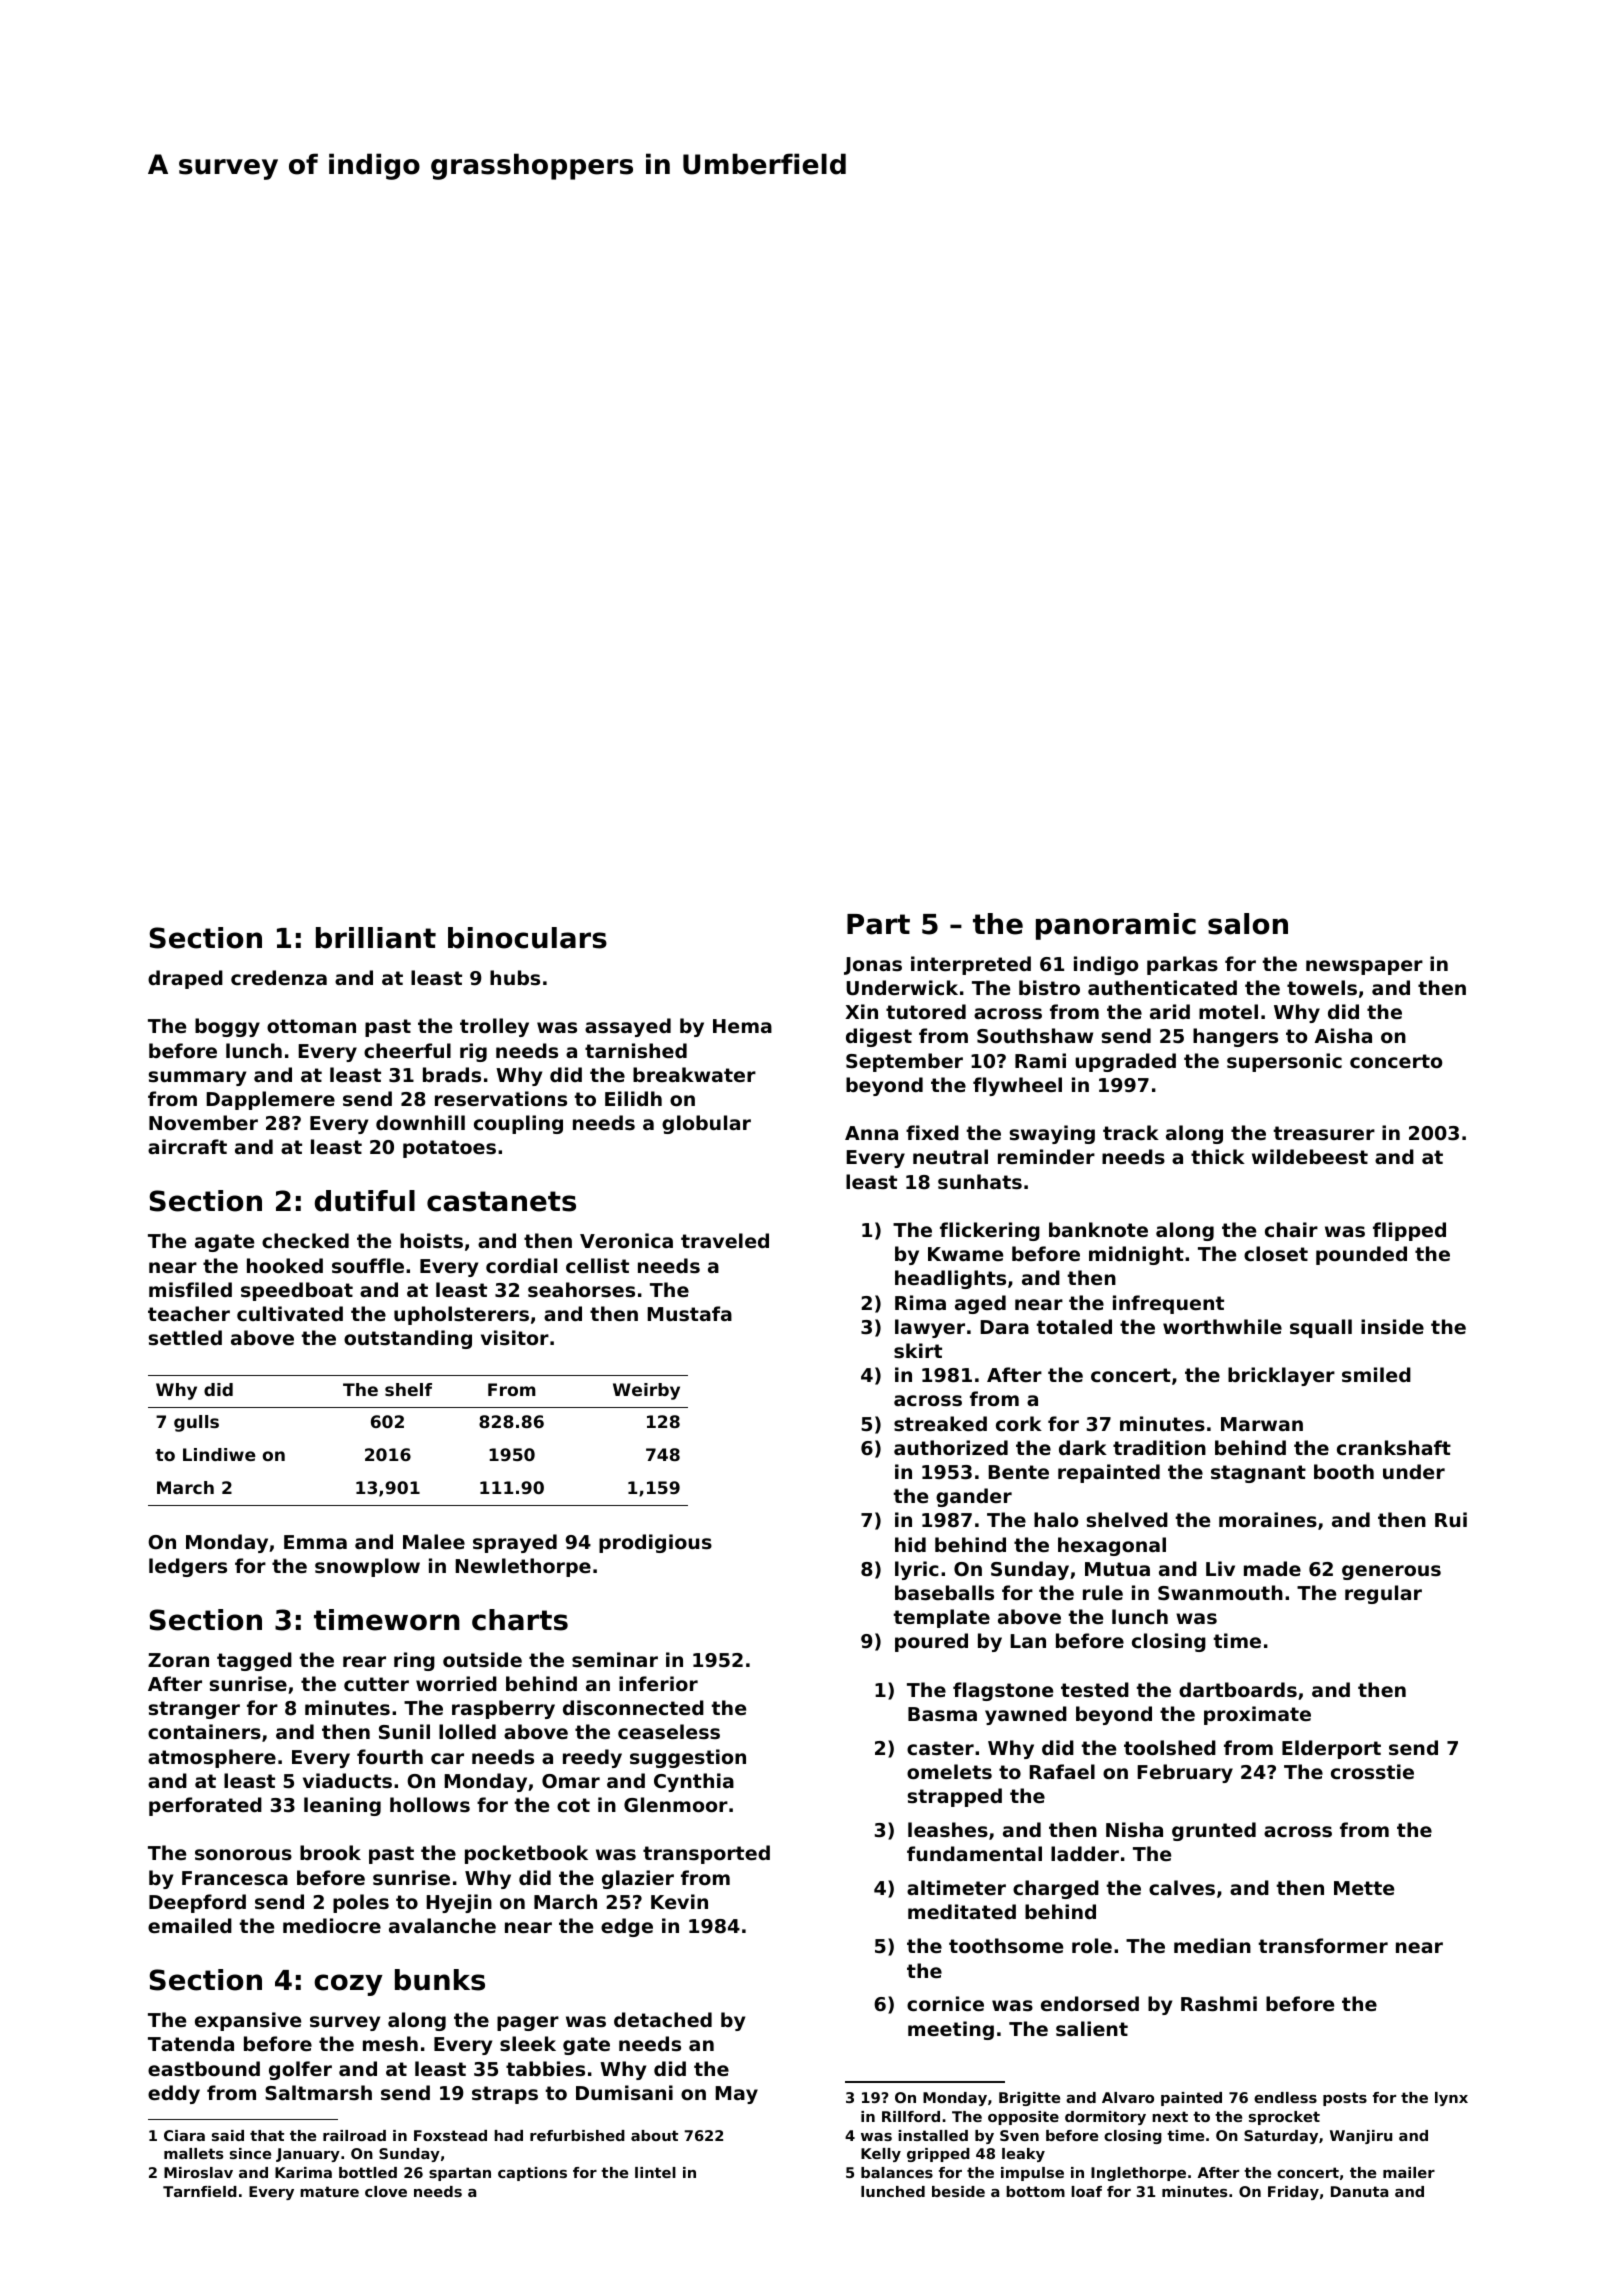 The height and width of the image is (2292, 1620). Describe the element at coordinates (951, 1447) in the image. I see `authorized` at that location.
